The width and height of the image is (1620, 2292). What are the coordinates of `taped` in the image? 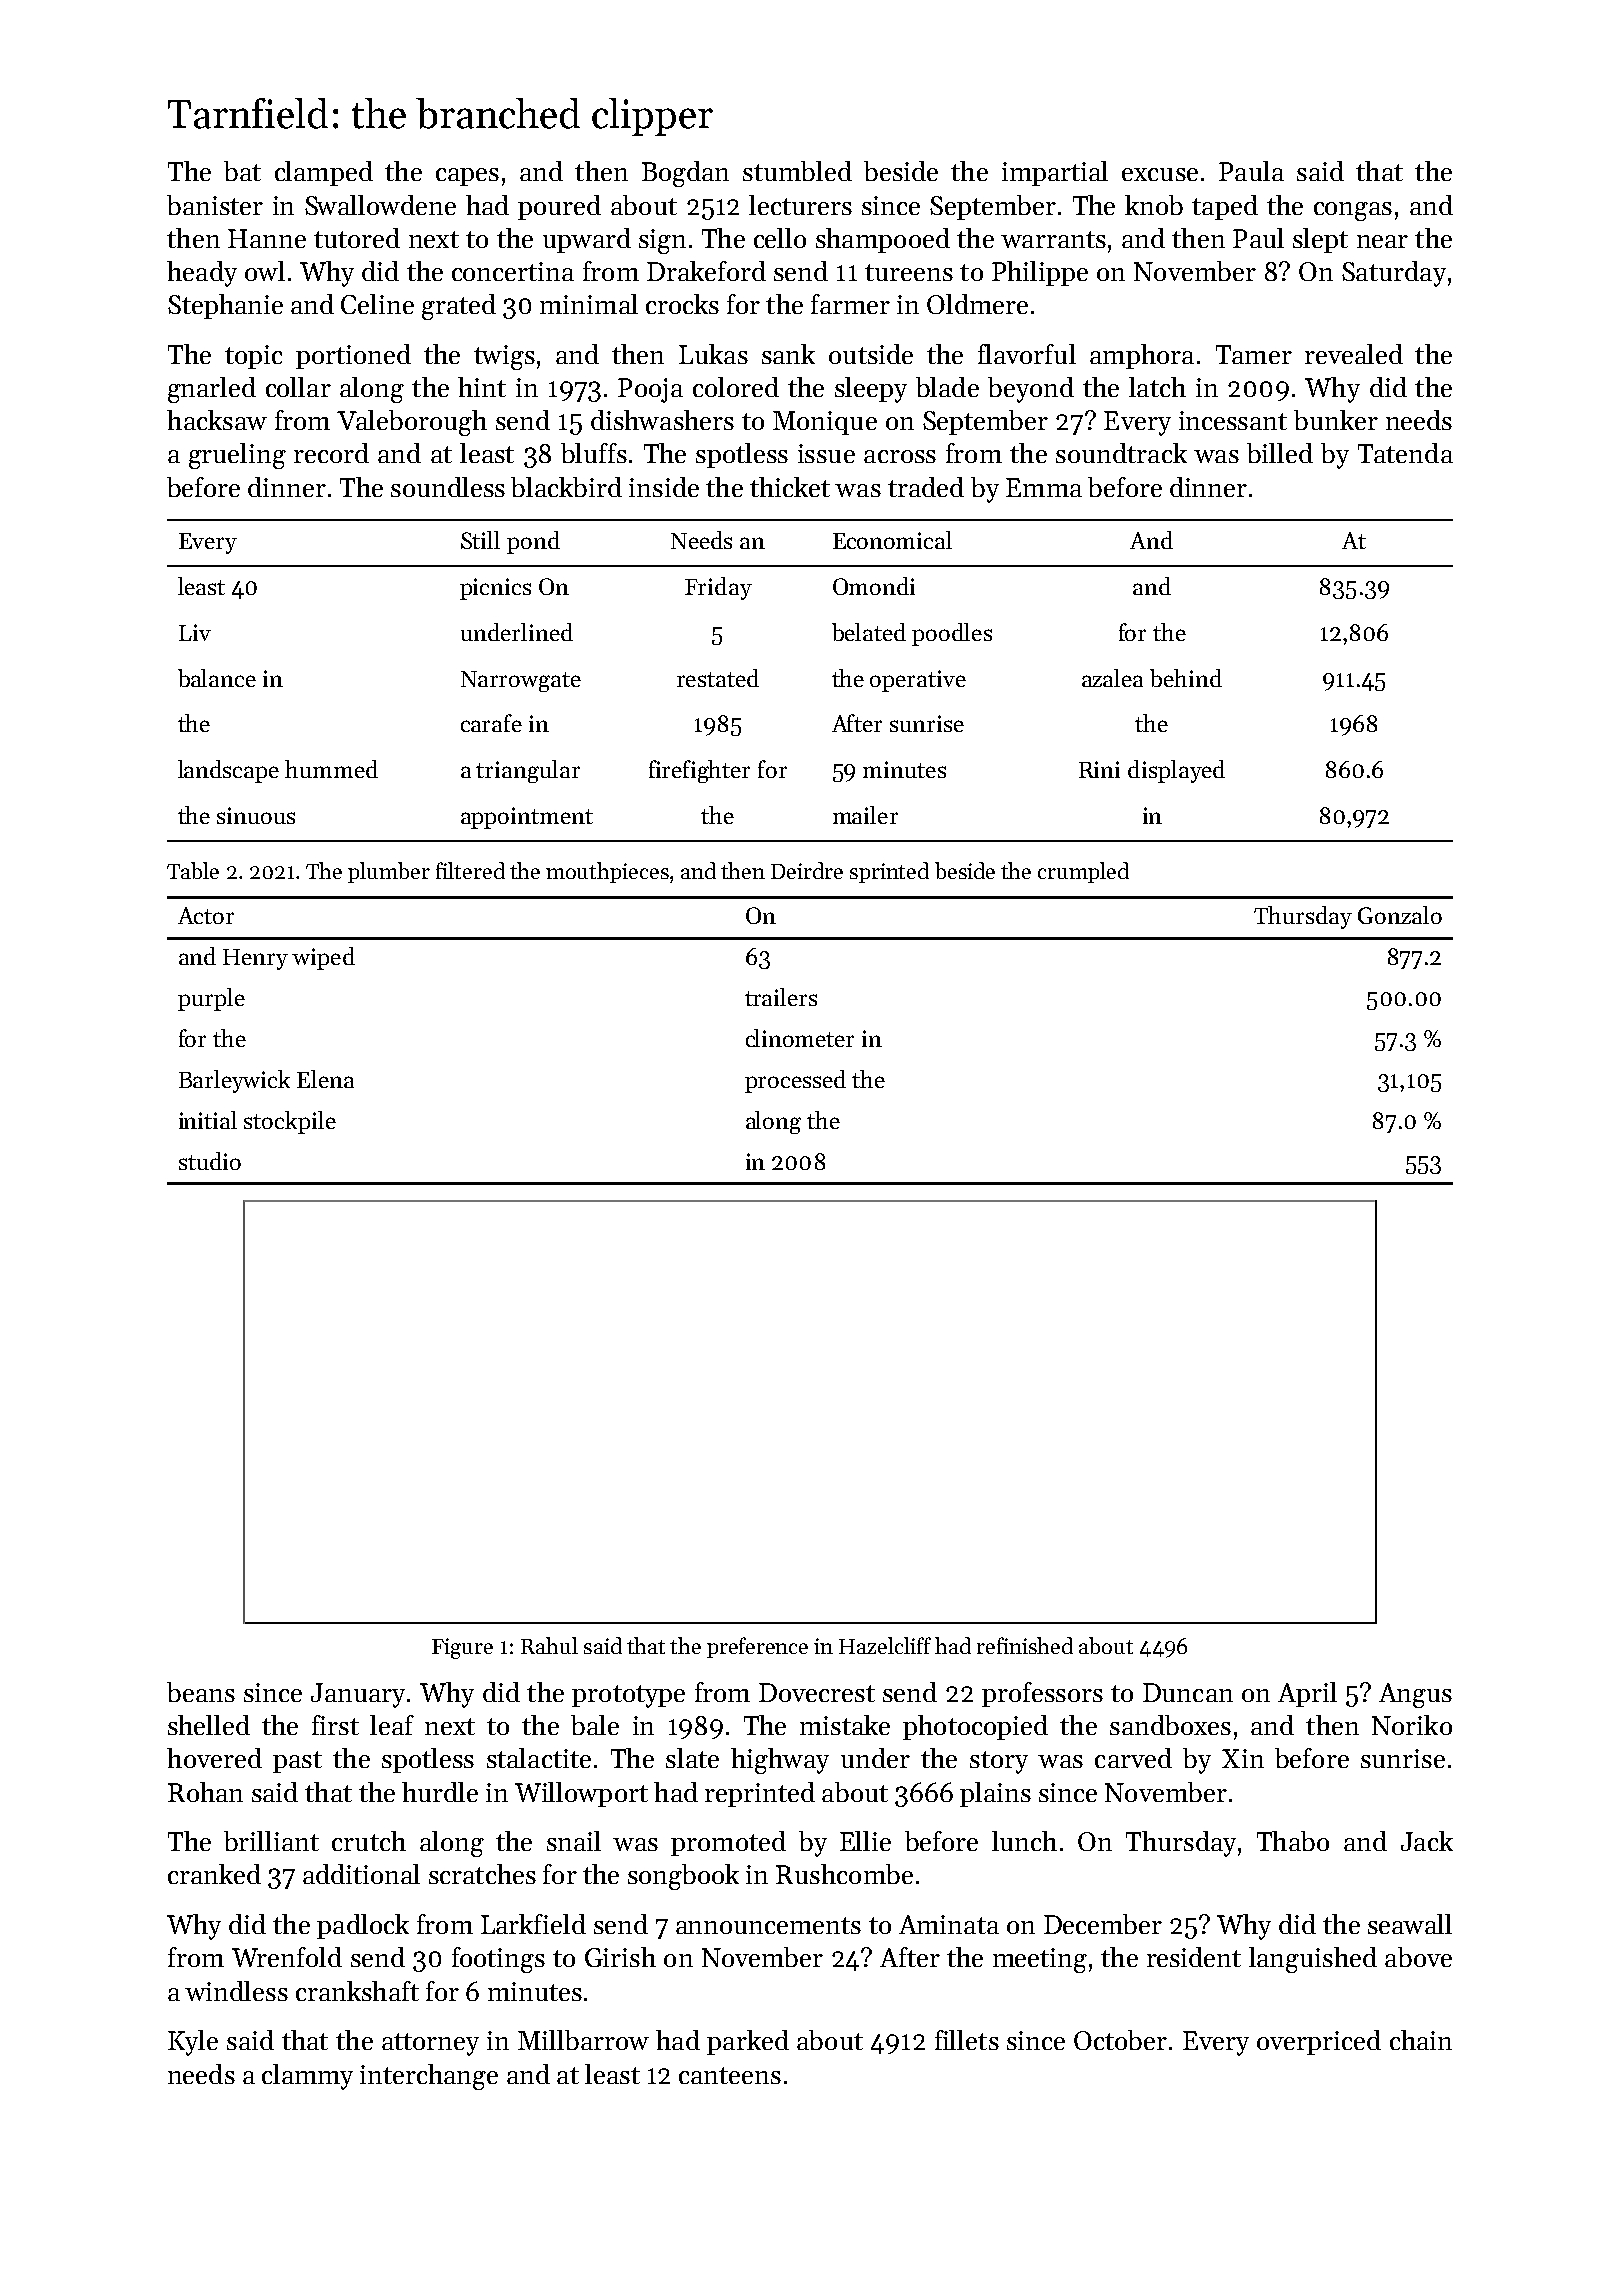 It's located at (1225, 207).
